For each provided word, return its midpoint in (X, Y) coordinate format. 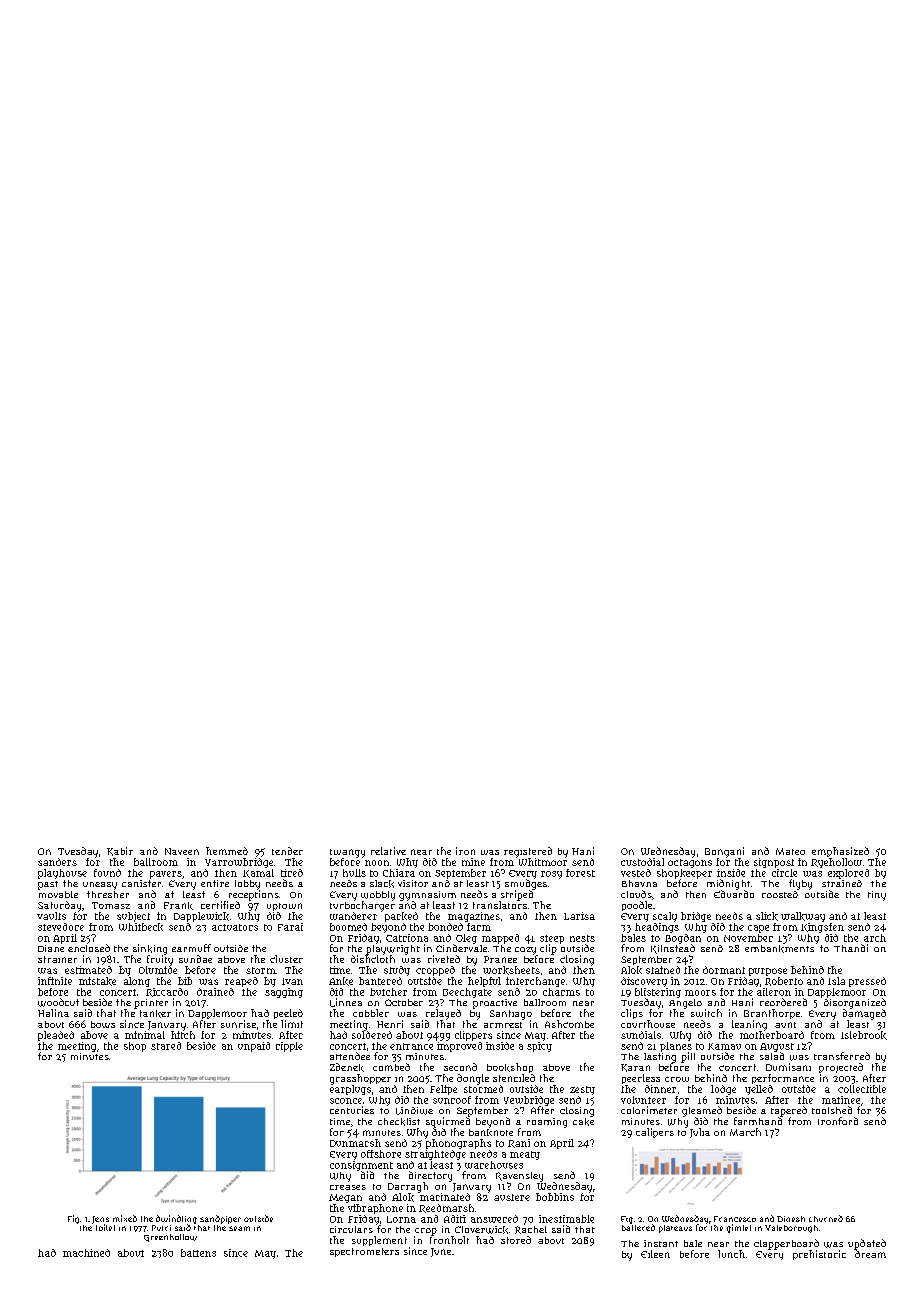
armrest (503, 1025)
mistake (97, 981)
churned (826, 1218)
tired (292, 873)
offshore (381, 1154)
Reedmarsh (446, 1208)
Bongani (724, 852)
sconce (346, 1101)
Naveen (182, 851)
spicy (539, 1047)
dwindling (176, 1219)
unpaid (254, 1047)
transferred (842, 1056)
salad (772, 1056)
